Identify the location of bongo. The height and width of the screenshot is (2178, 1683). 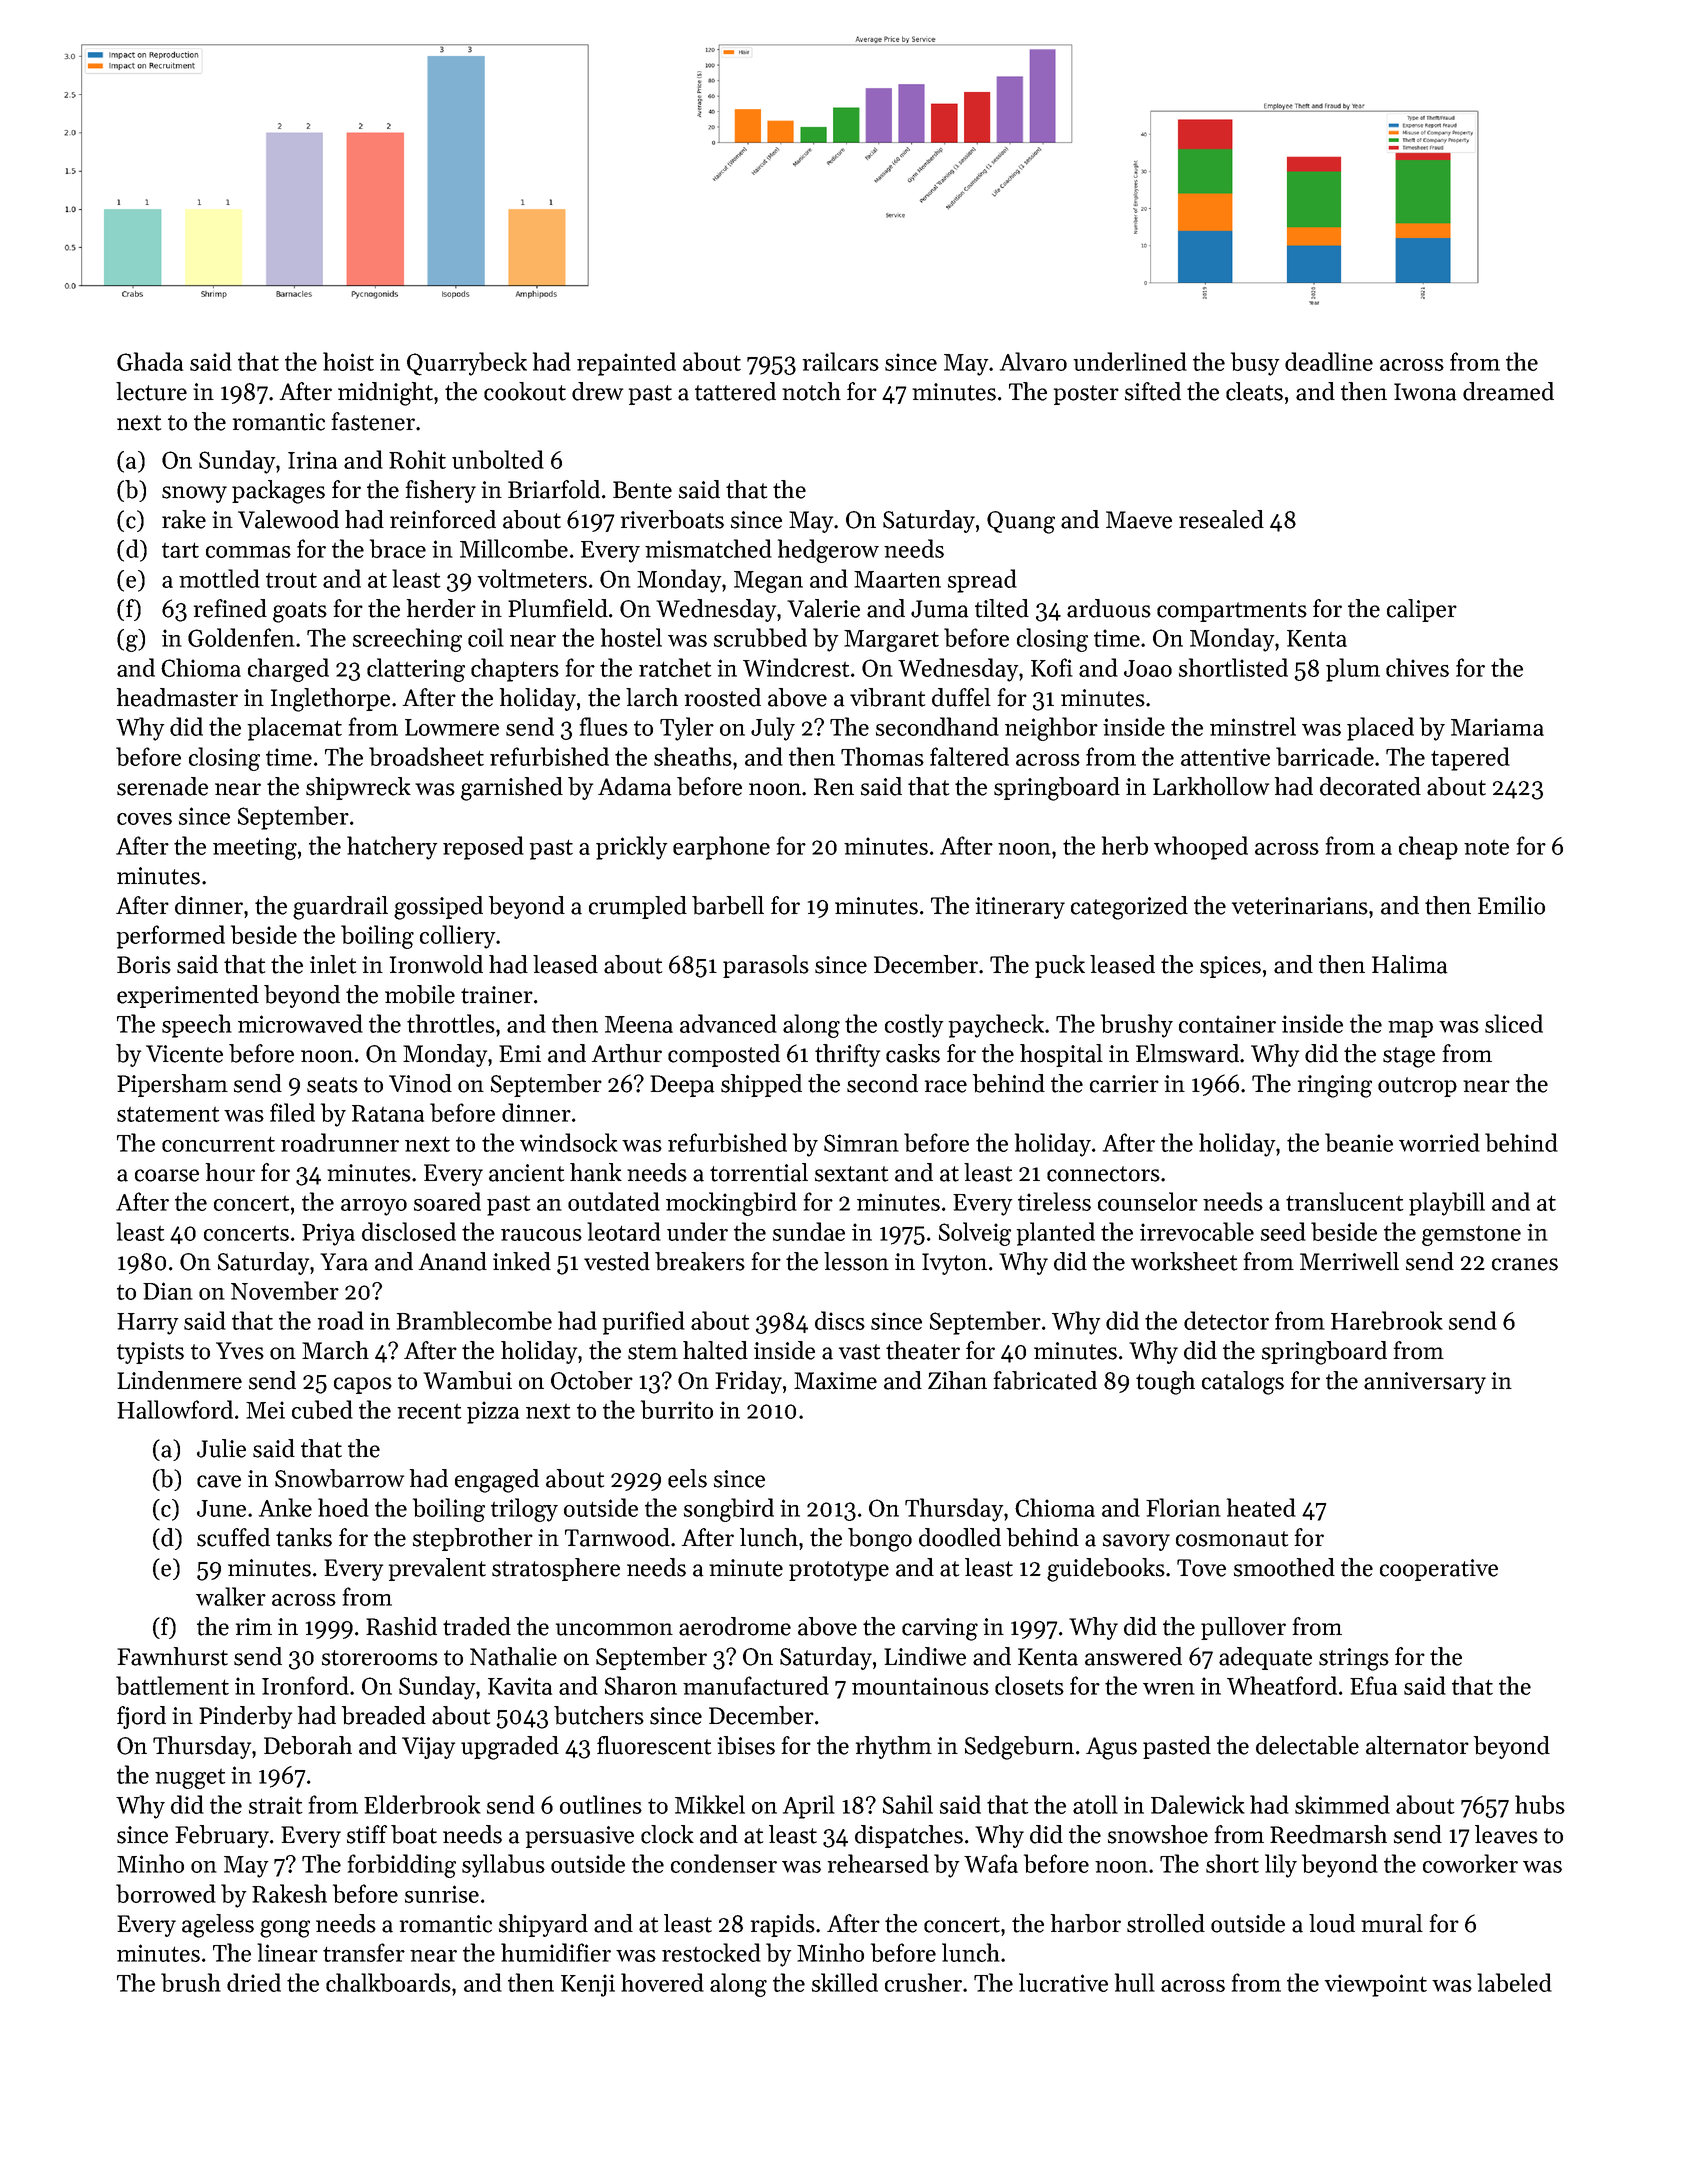
(880, 1540).
